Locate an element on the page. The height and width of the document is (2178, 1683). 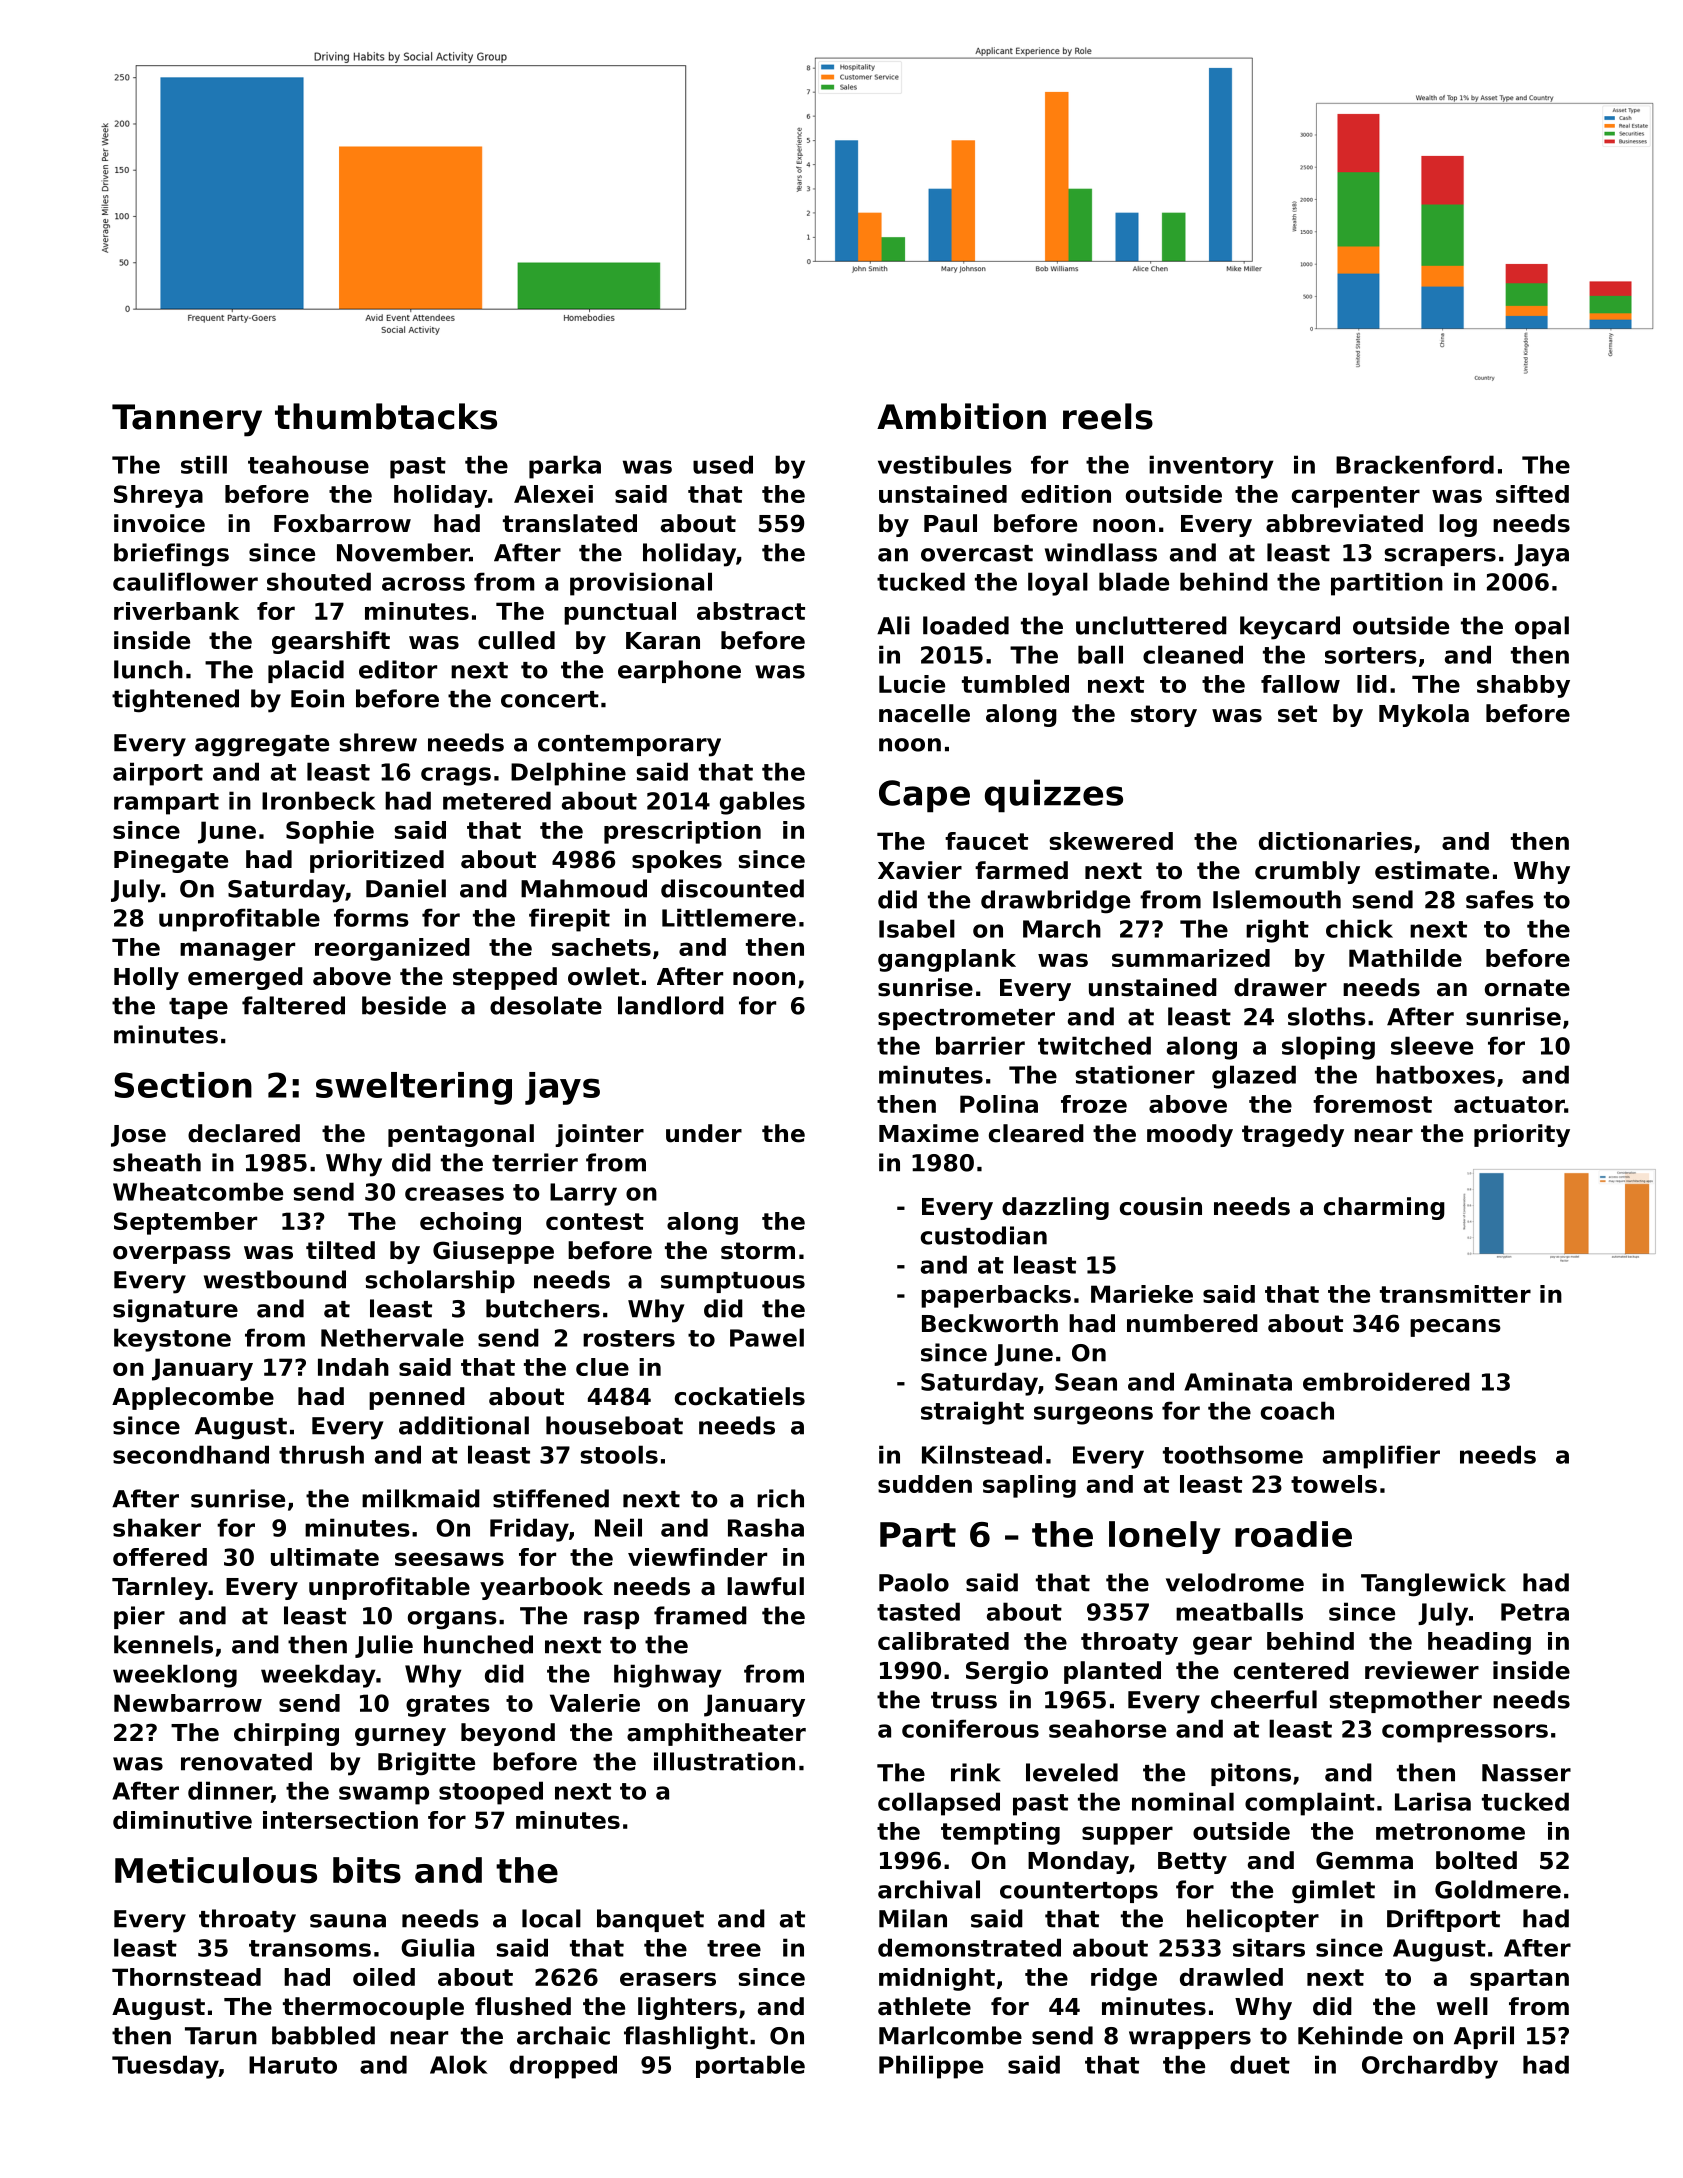
Ambition is located at coordinates (961, 416).
